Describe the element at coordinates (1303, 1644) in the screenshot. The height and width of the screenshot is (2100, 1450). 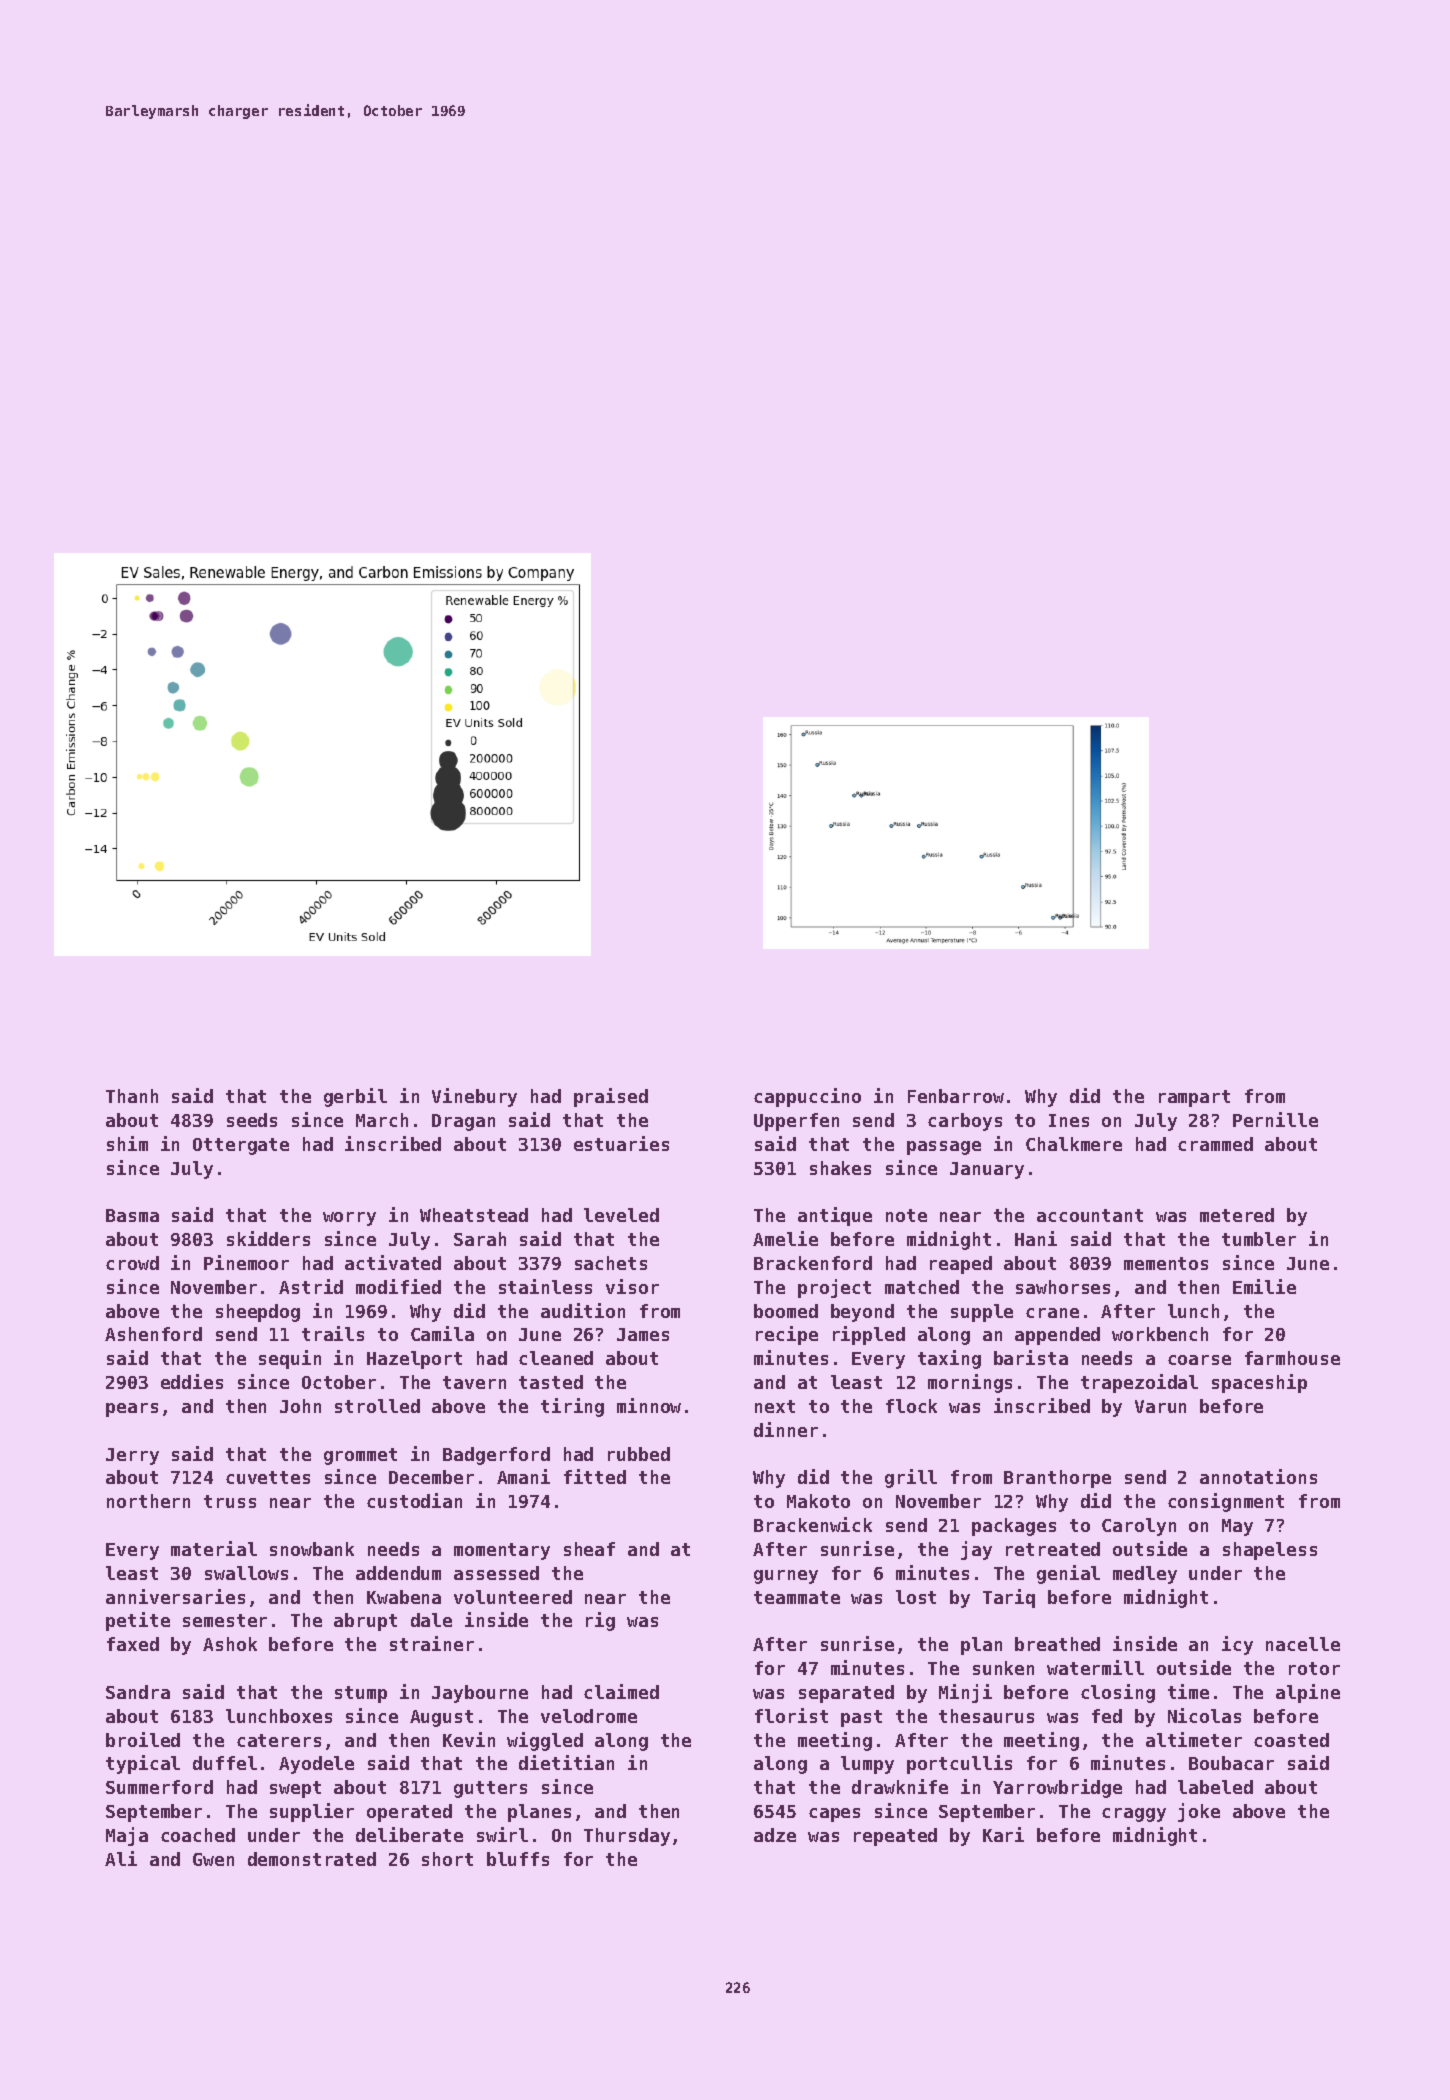
I see `nacelle` at that location.
